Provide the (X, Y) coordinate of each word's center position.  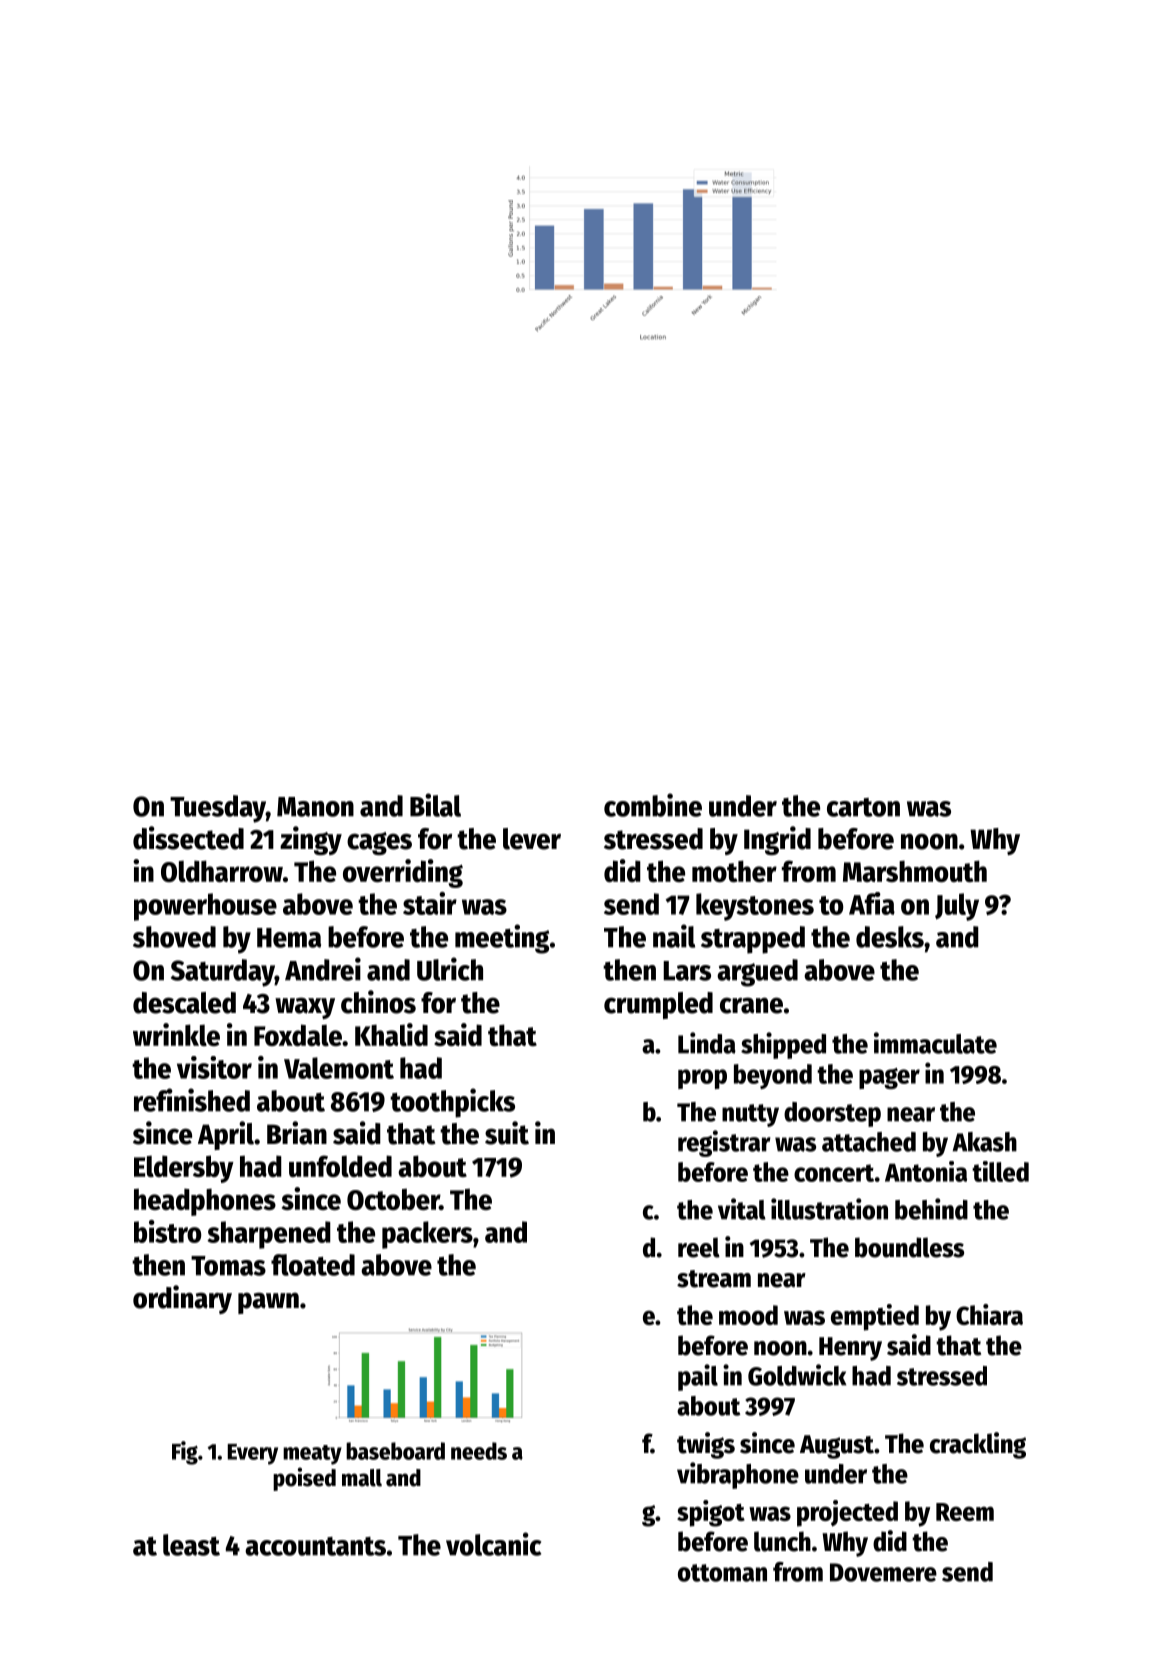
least (191, 1545)
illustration (829, 1209)
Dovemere (883, 1572)
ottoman (722, 1573)
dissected (188, 838)
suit (507, 1133)
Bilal (435, 805)
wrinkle (176, 1034)
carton (863, 807)
